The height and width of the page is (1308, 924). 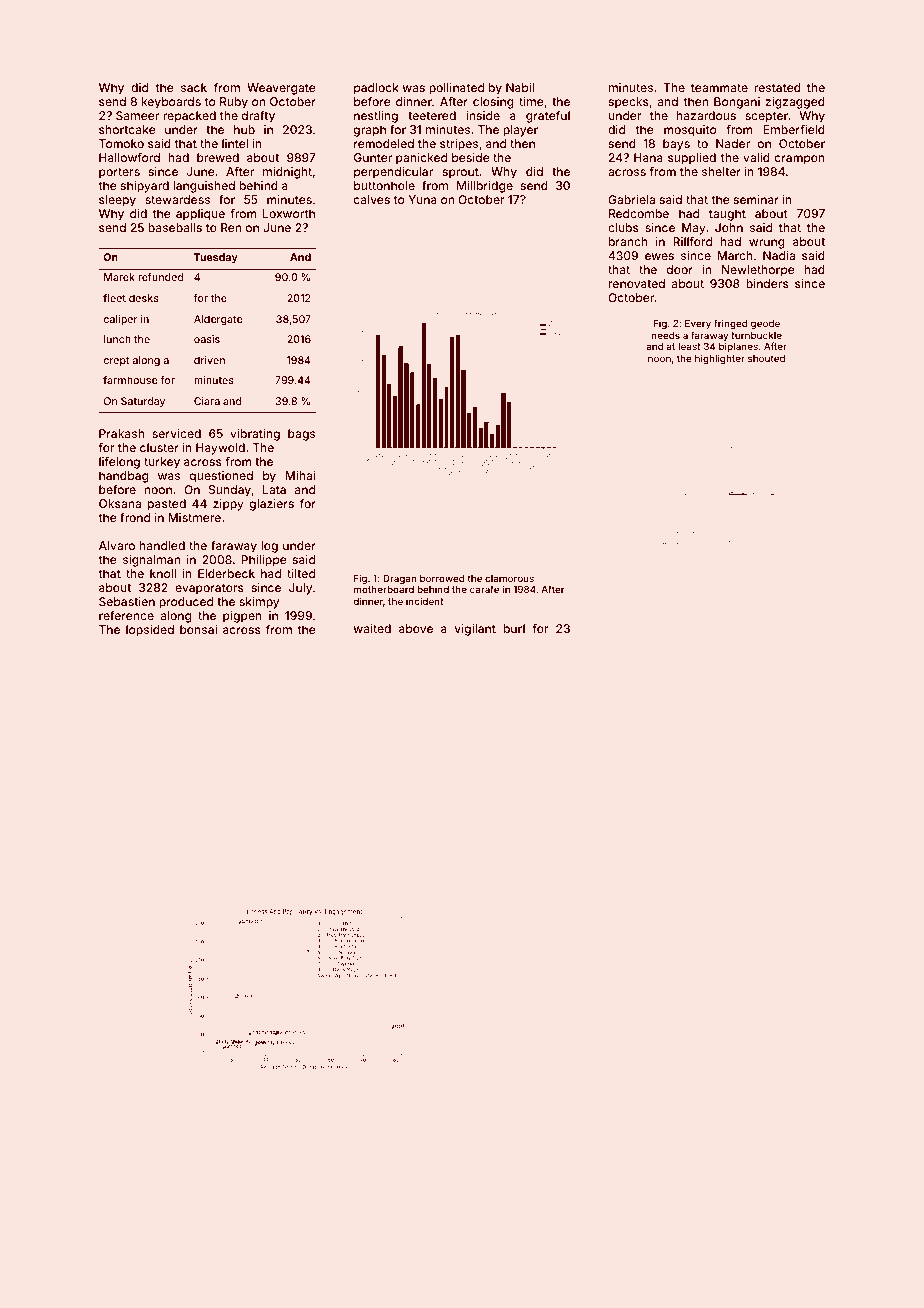 I want to click on clamorous, so click(x=509, y=578).
